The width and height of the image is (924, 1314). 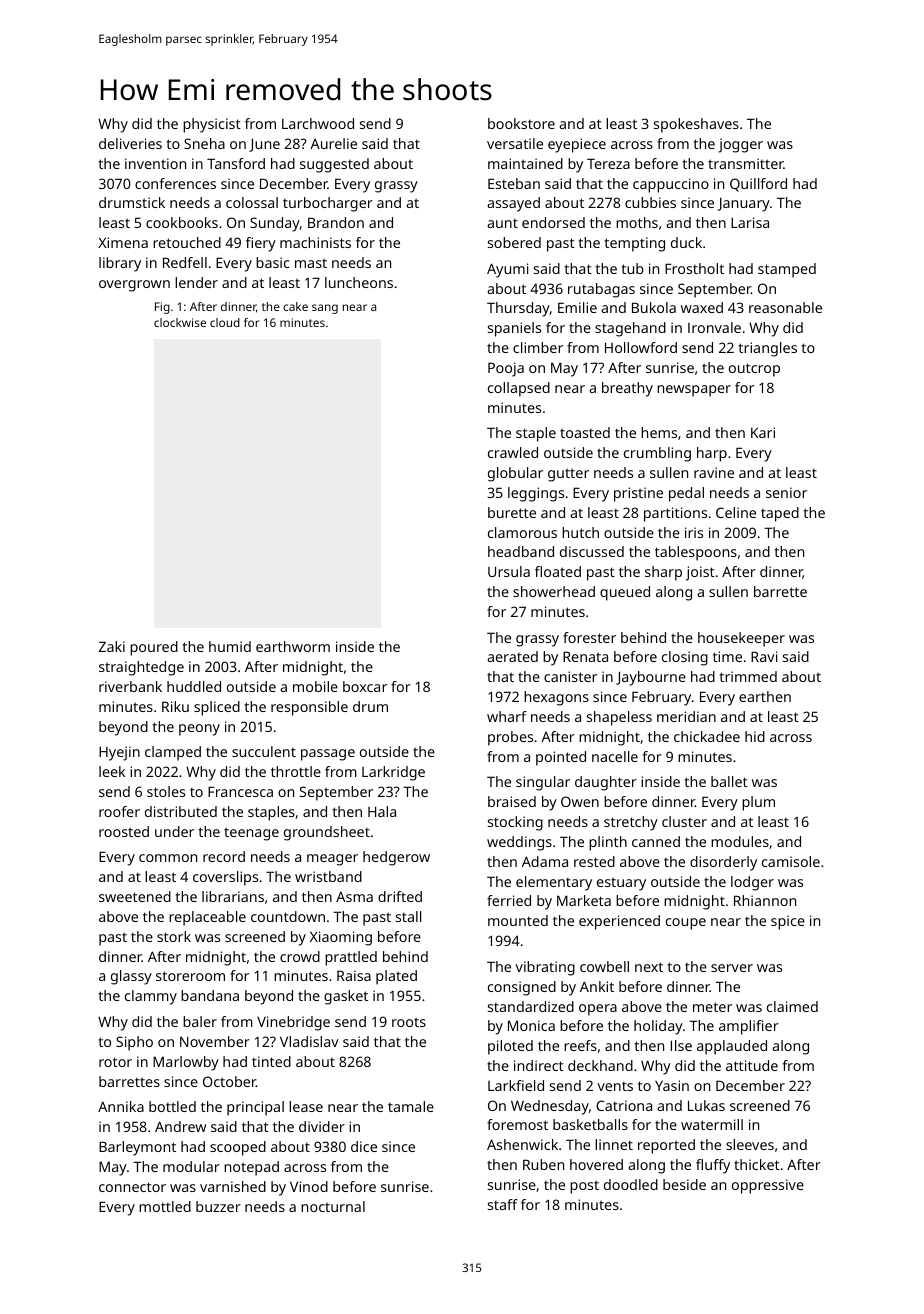 What do you see at coordinates (238, 1148) in the image?
I see `scooped` at bounding box center [238, 1148].
